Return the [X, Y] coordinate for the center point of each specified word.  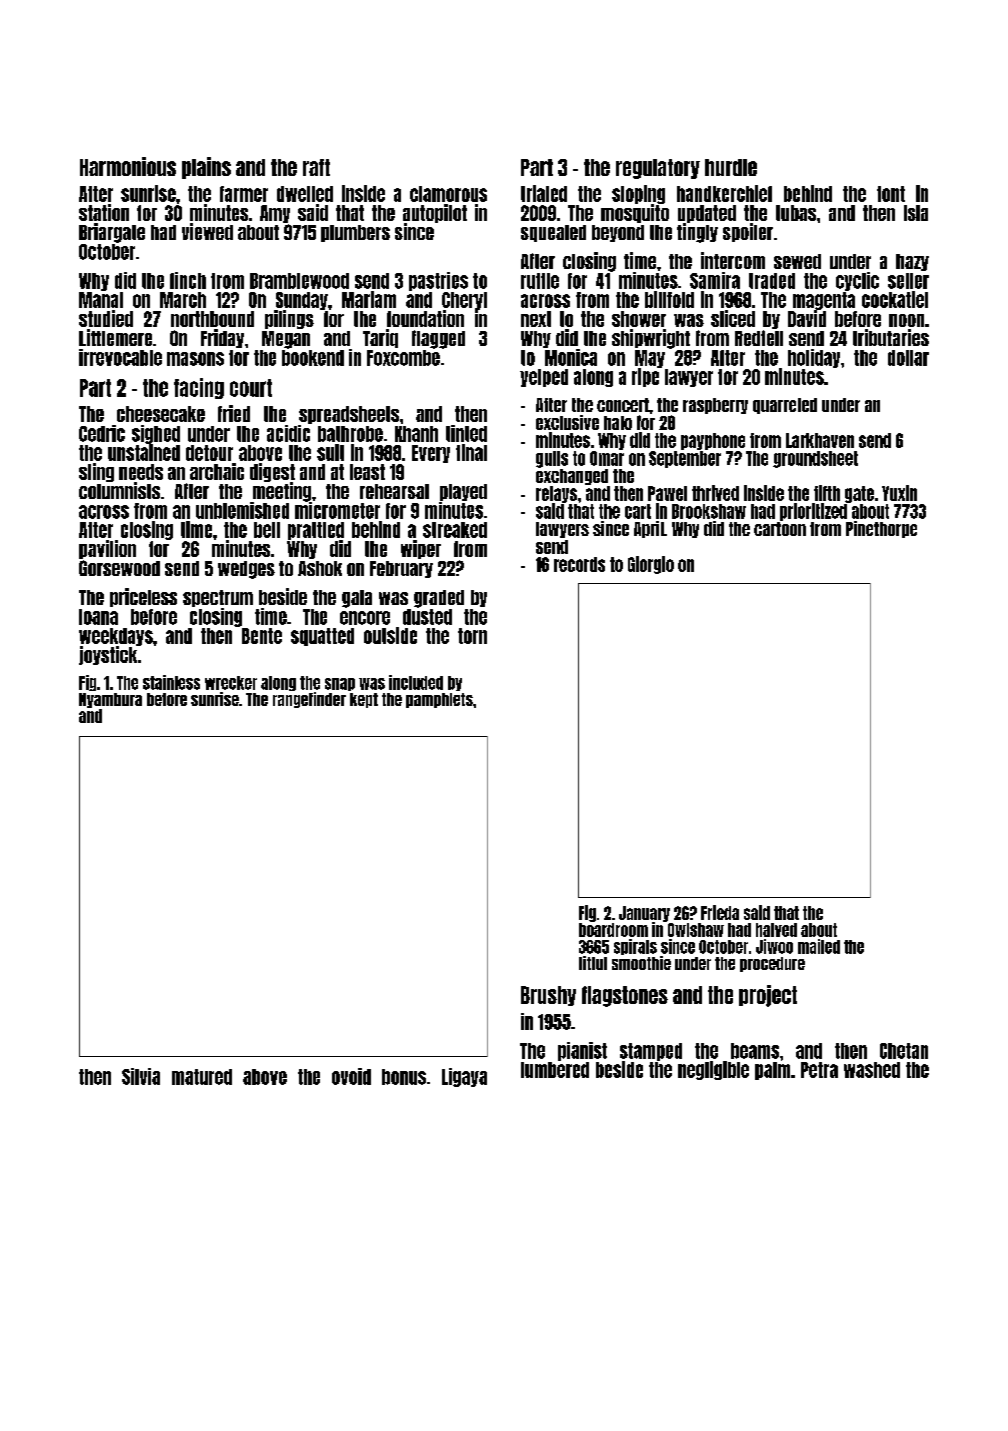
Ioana [98, 617]
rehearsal [394, 491]
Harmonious [128, 166]
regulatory [658, 169]
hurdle [731, 167]
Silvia [141, 1076]
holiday [814, 358]
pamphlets [439, 700]
